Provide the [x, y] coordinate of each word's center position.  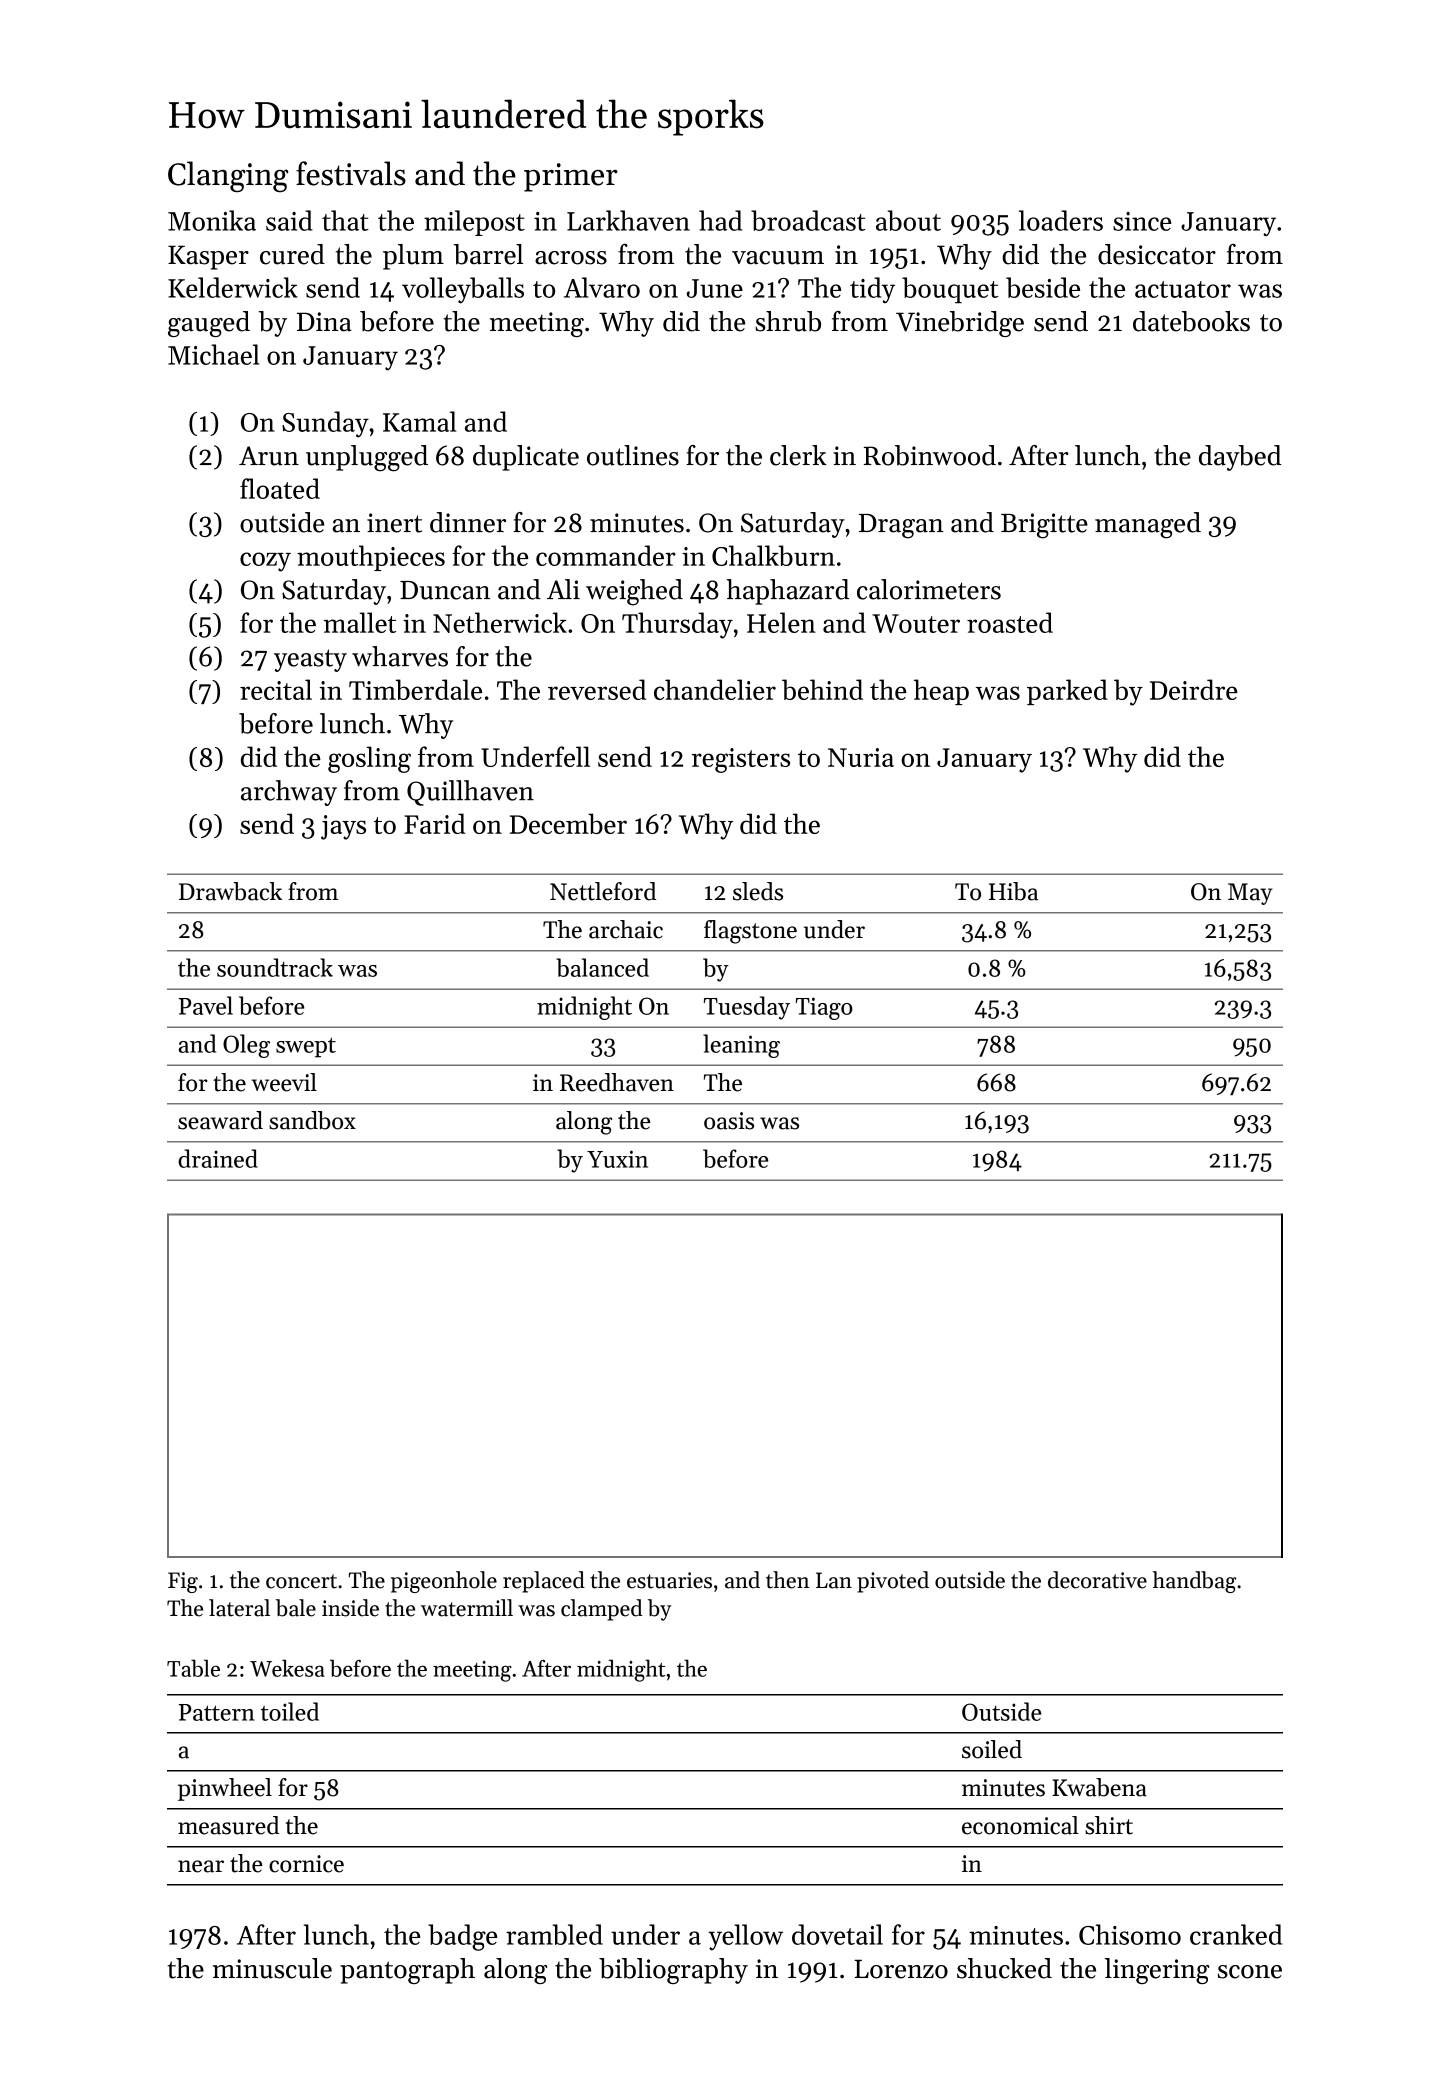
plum [413, 257]
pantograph [407, 1971]
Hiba [1013, 891]
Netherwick [500, 622]
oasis [729, 1121]
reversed [597, 689]
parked [1067, 692]
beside [1043, 287]
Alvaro [602, 287]
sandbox [312, 1120]
